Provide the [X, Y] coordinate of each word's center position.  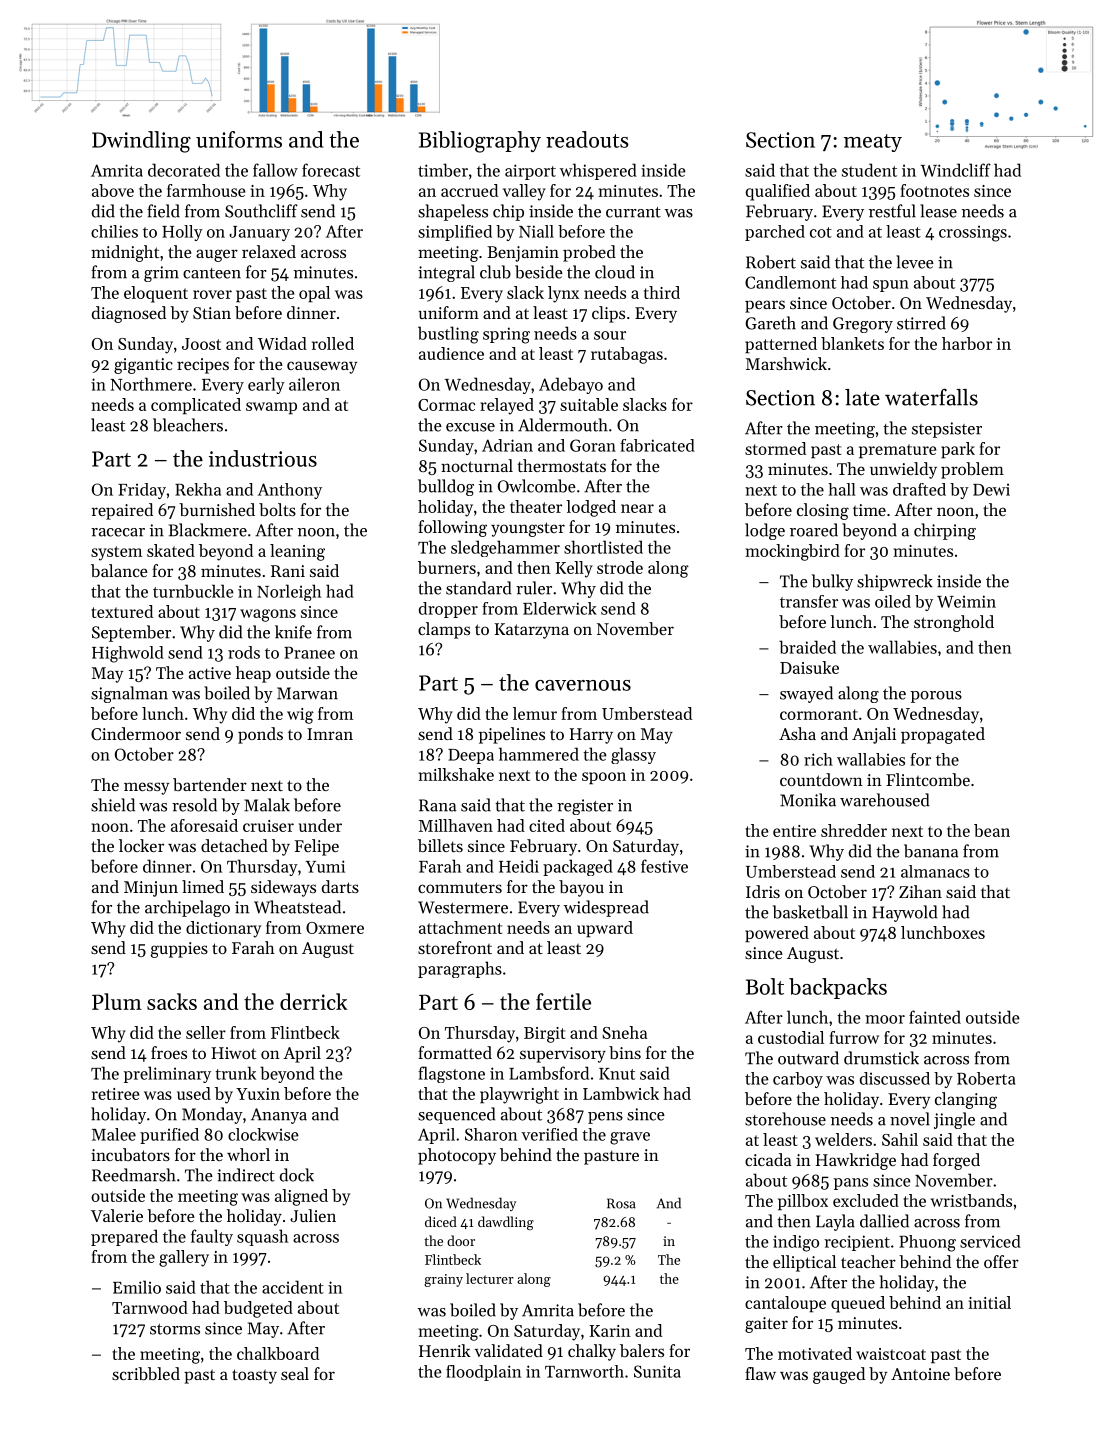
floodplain [483, 1373]
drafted [919, 489]
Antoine [920, 1374]
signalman [129, 694]
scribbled [146, 1373]
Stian [212, 313]
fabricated [657, 445]
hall [842, 489]
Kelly [574, 569]
